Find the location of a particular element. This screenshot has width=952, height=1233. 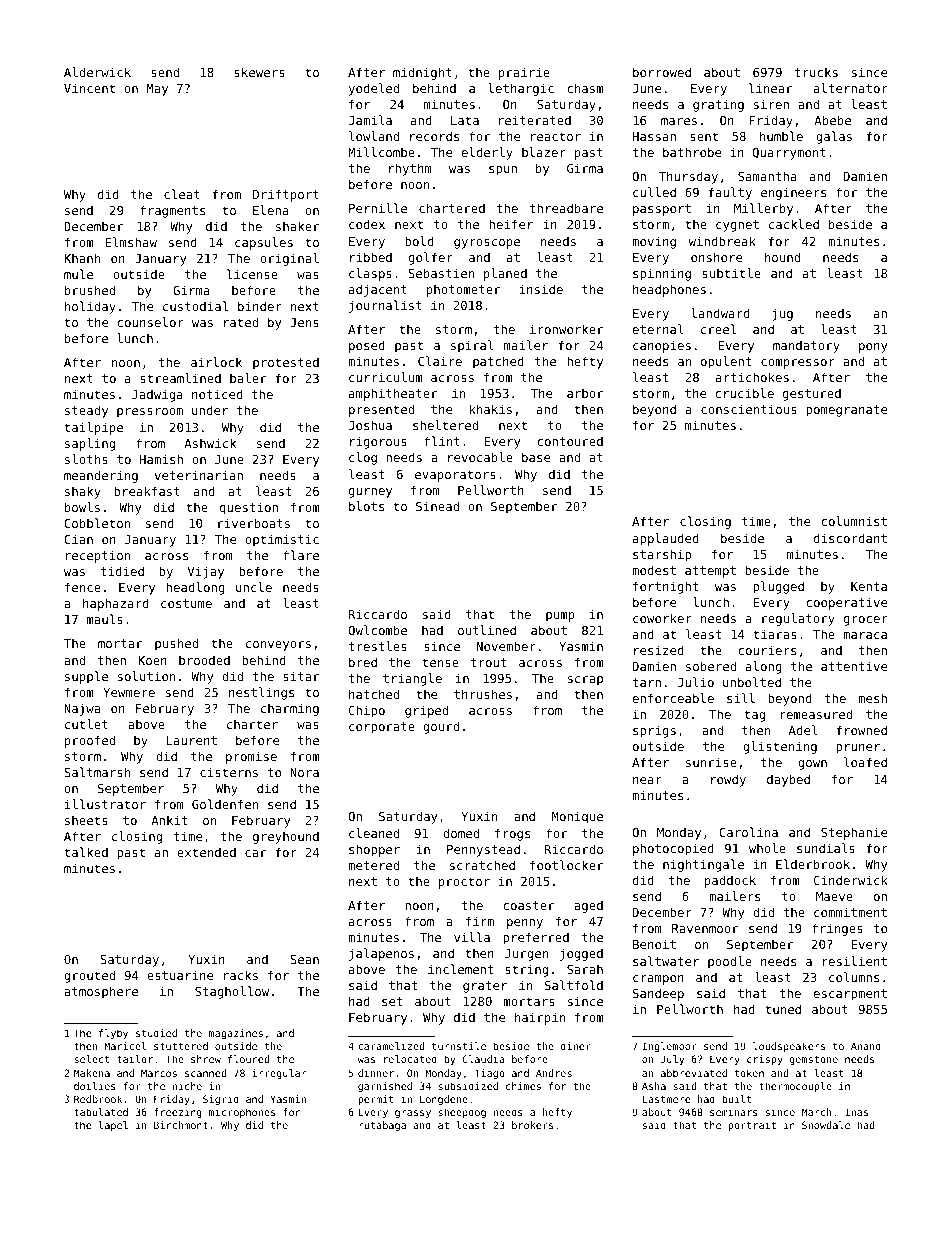

Claire is located at coordinates (440, 361).
